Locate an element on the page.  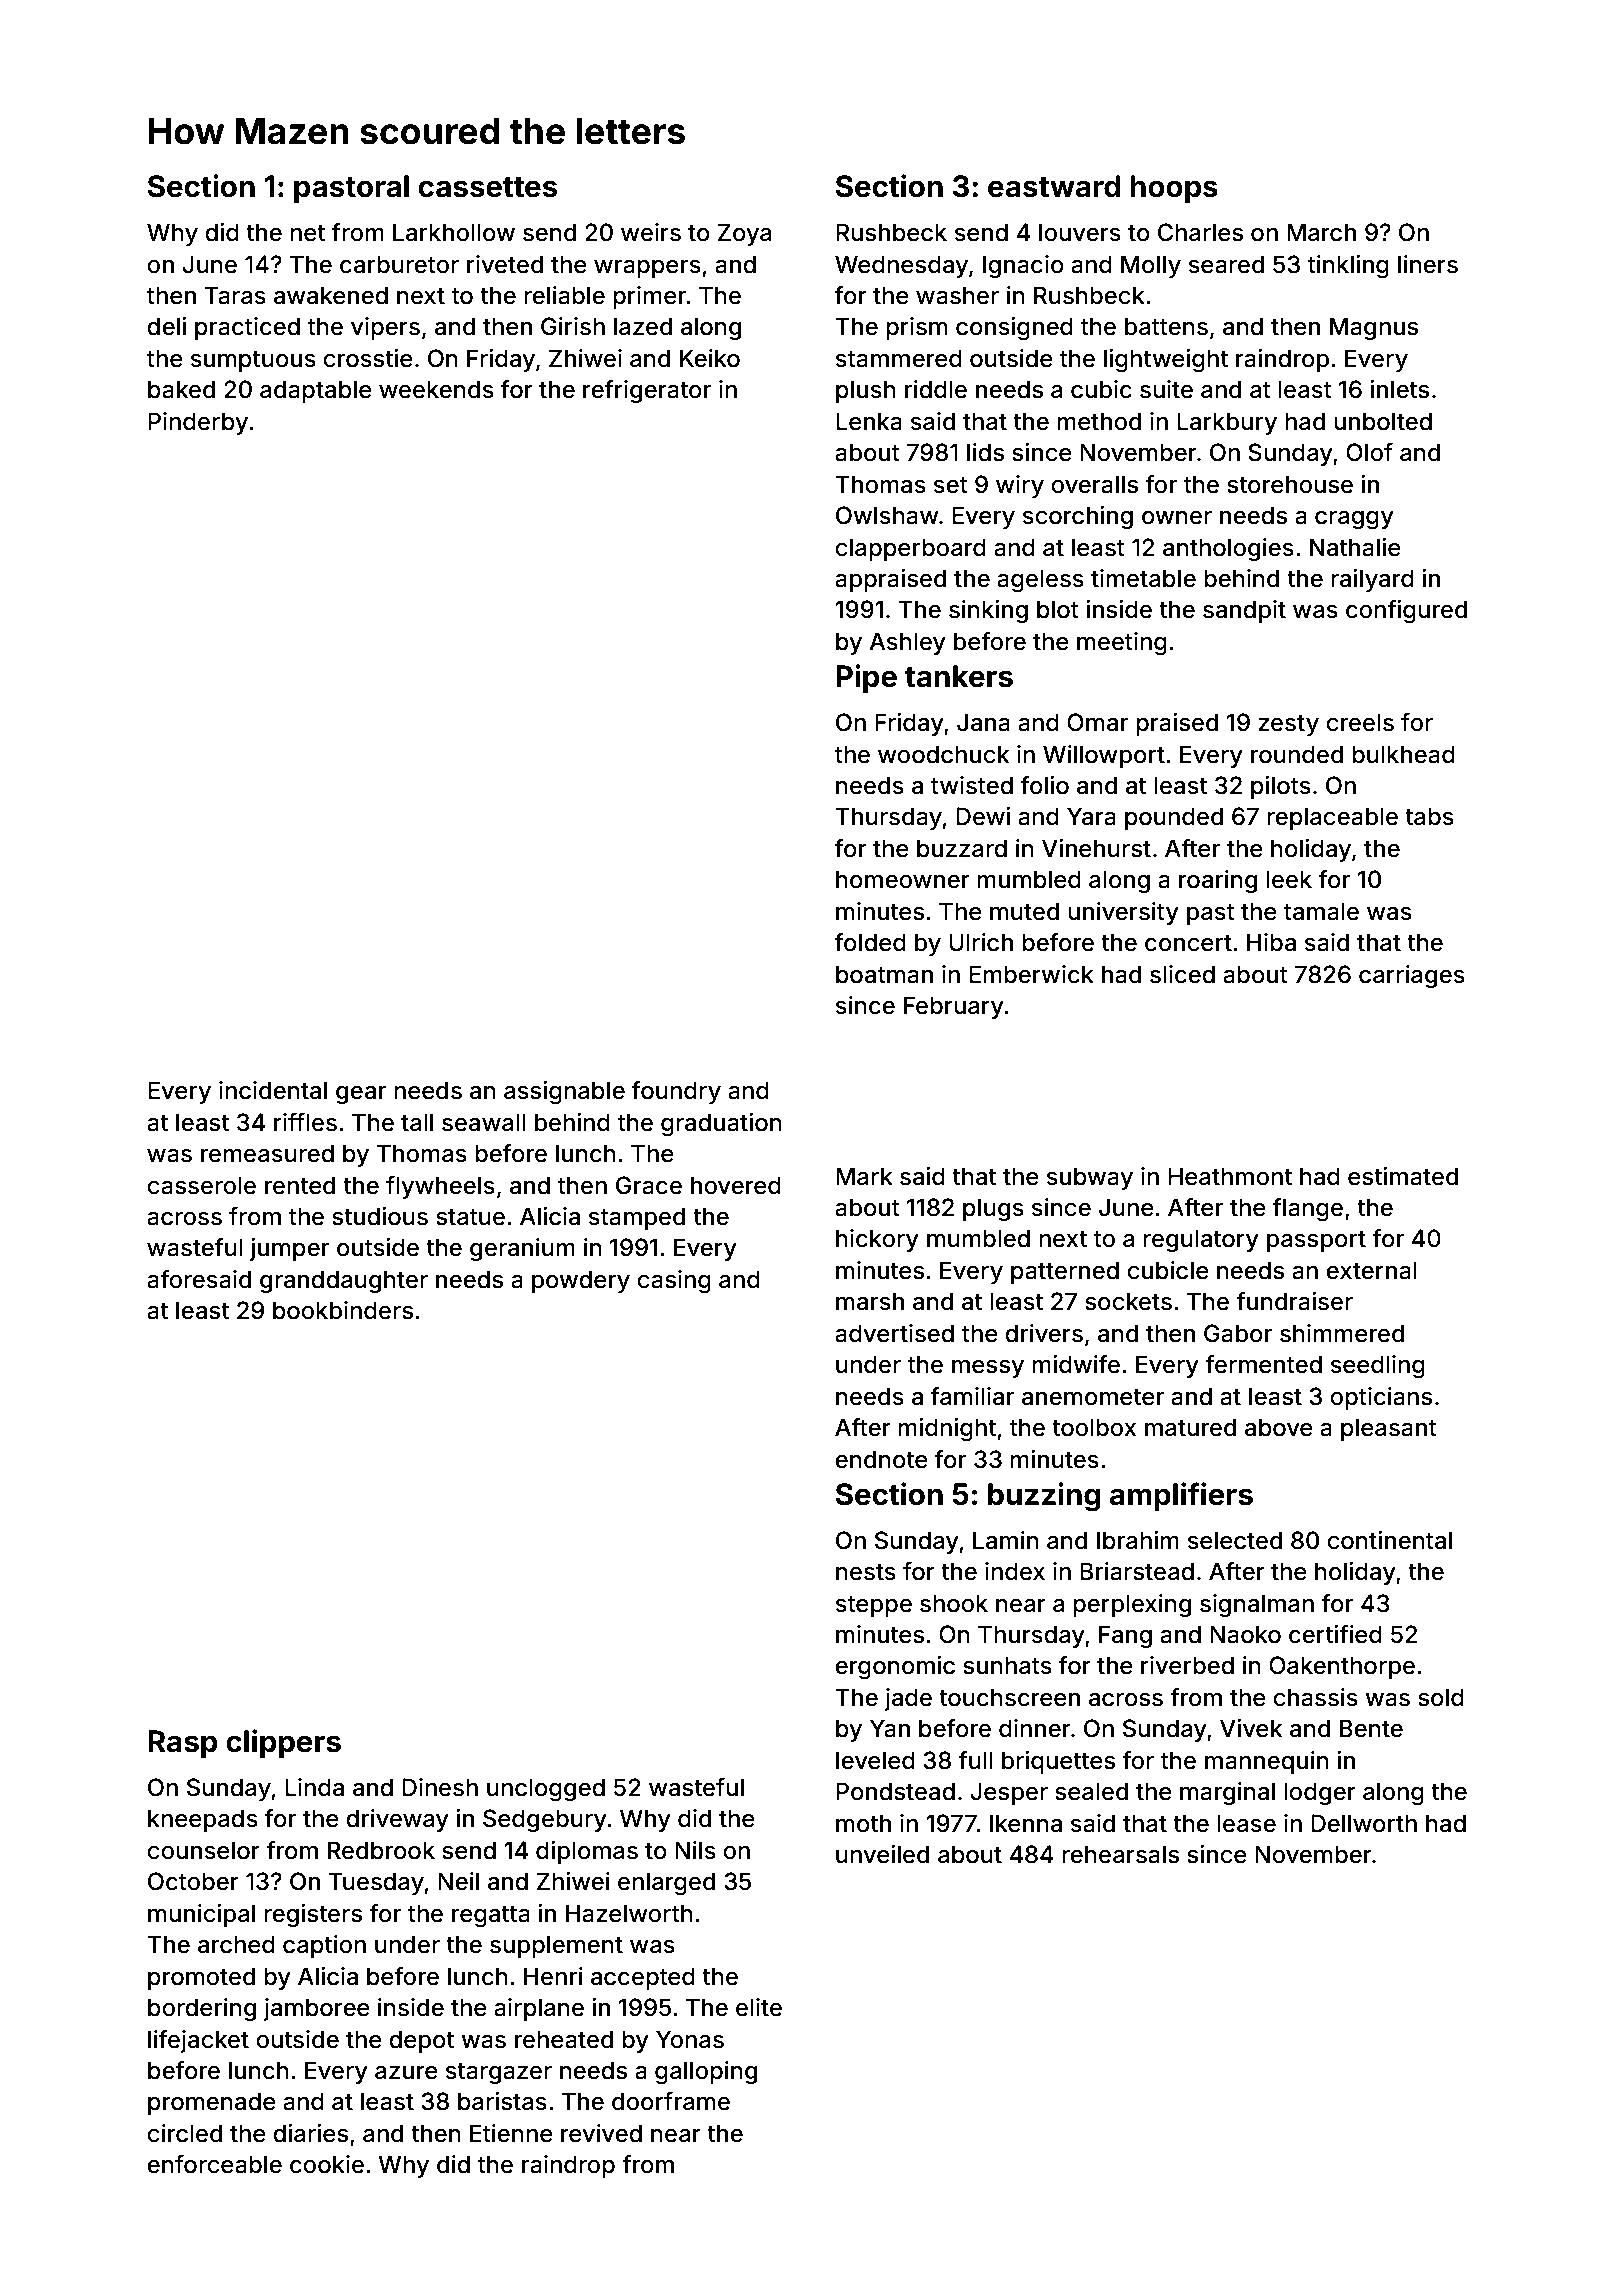
marsh is located at coordinates (870, 1301).
